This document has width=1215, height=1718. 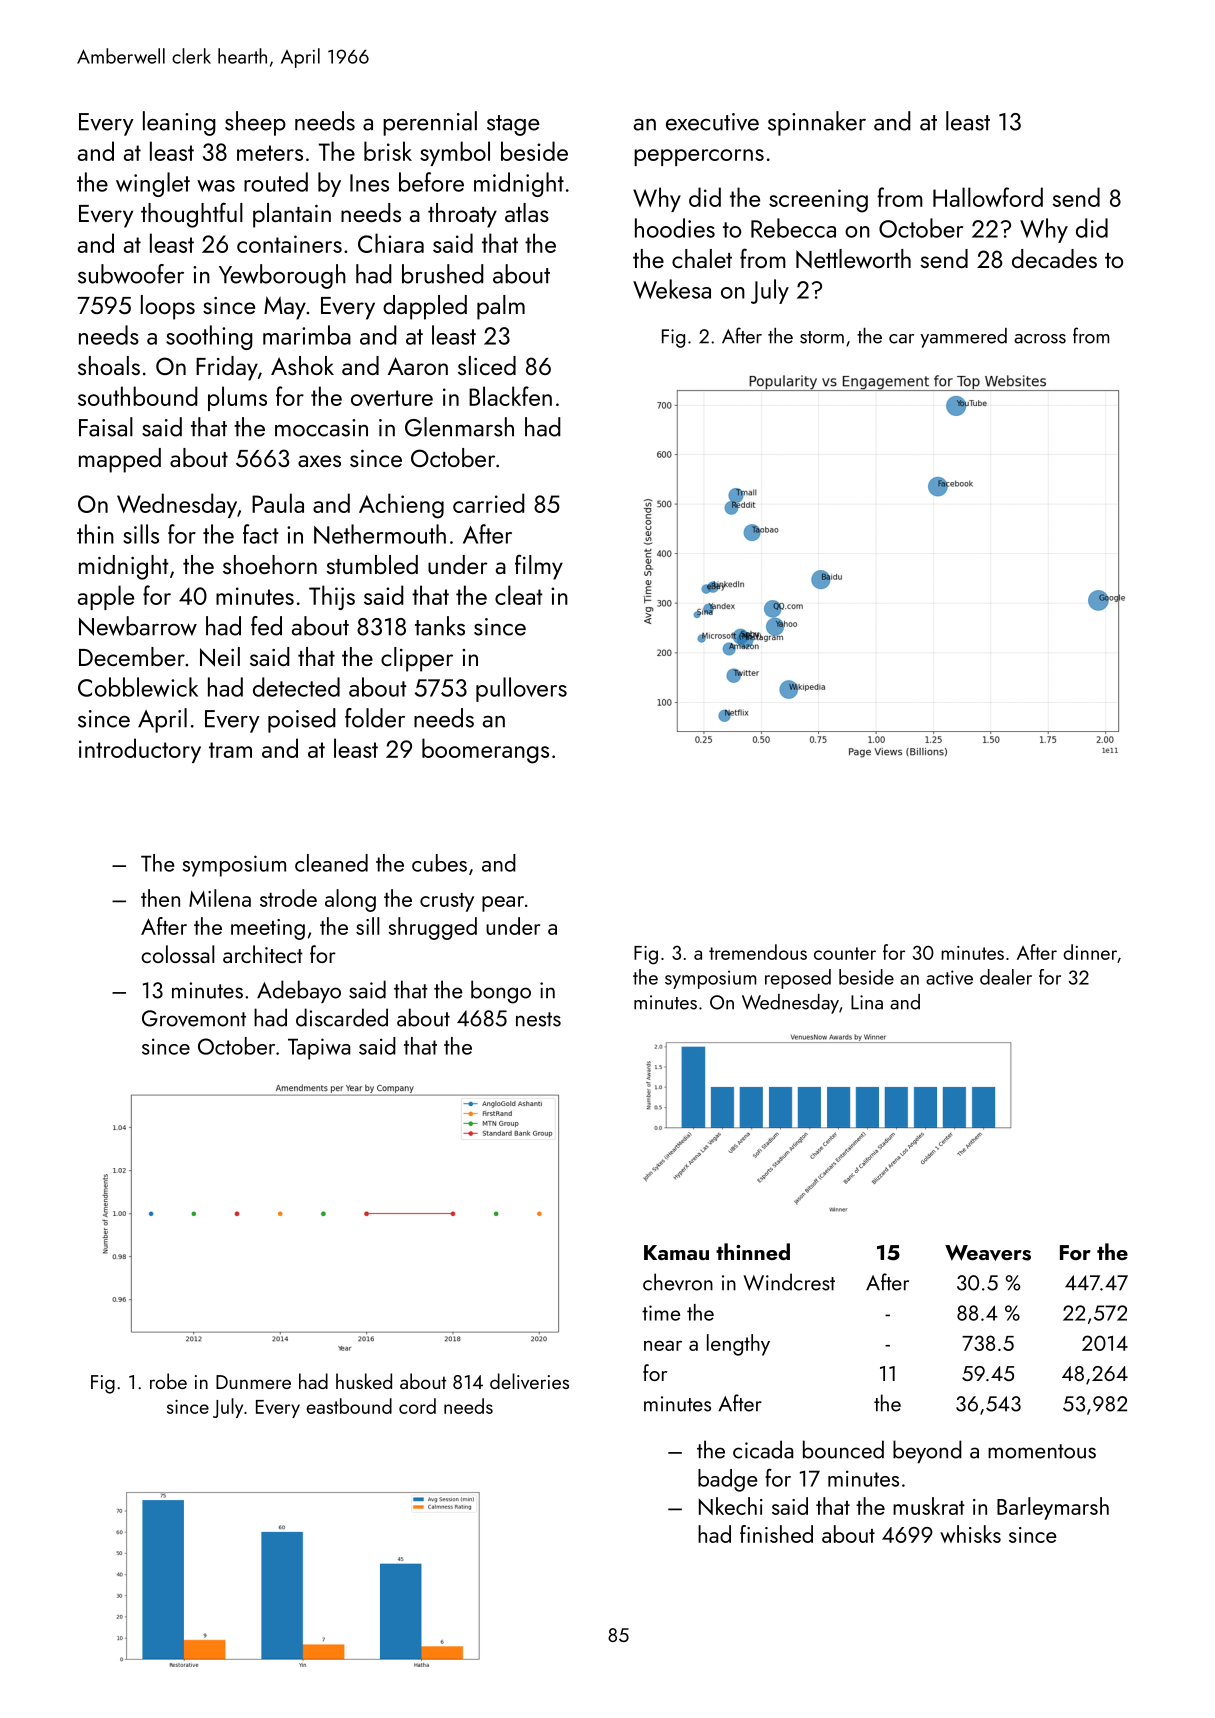 I want to click on robe, so click(x=168, y=1381).
